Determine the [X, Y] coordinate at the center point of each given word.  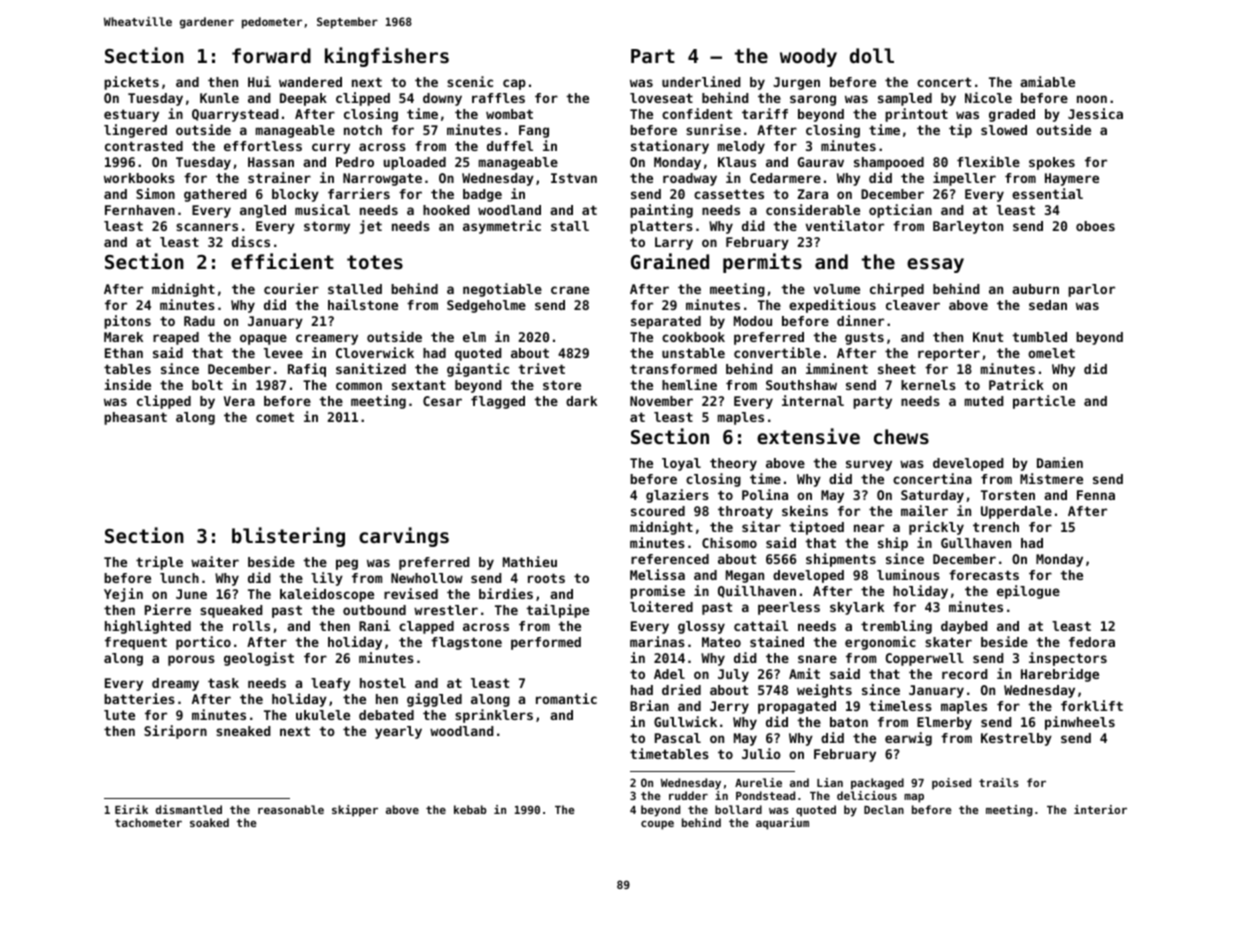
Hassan [271, 162]
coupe [657, 825]
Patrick [1016, 384]
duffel [510, 146]
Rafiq [307, 370]
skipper [355, 811]
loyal [681, 464]
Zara [812, 194]
